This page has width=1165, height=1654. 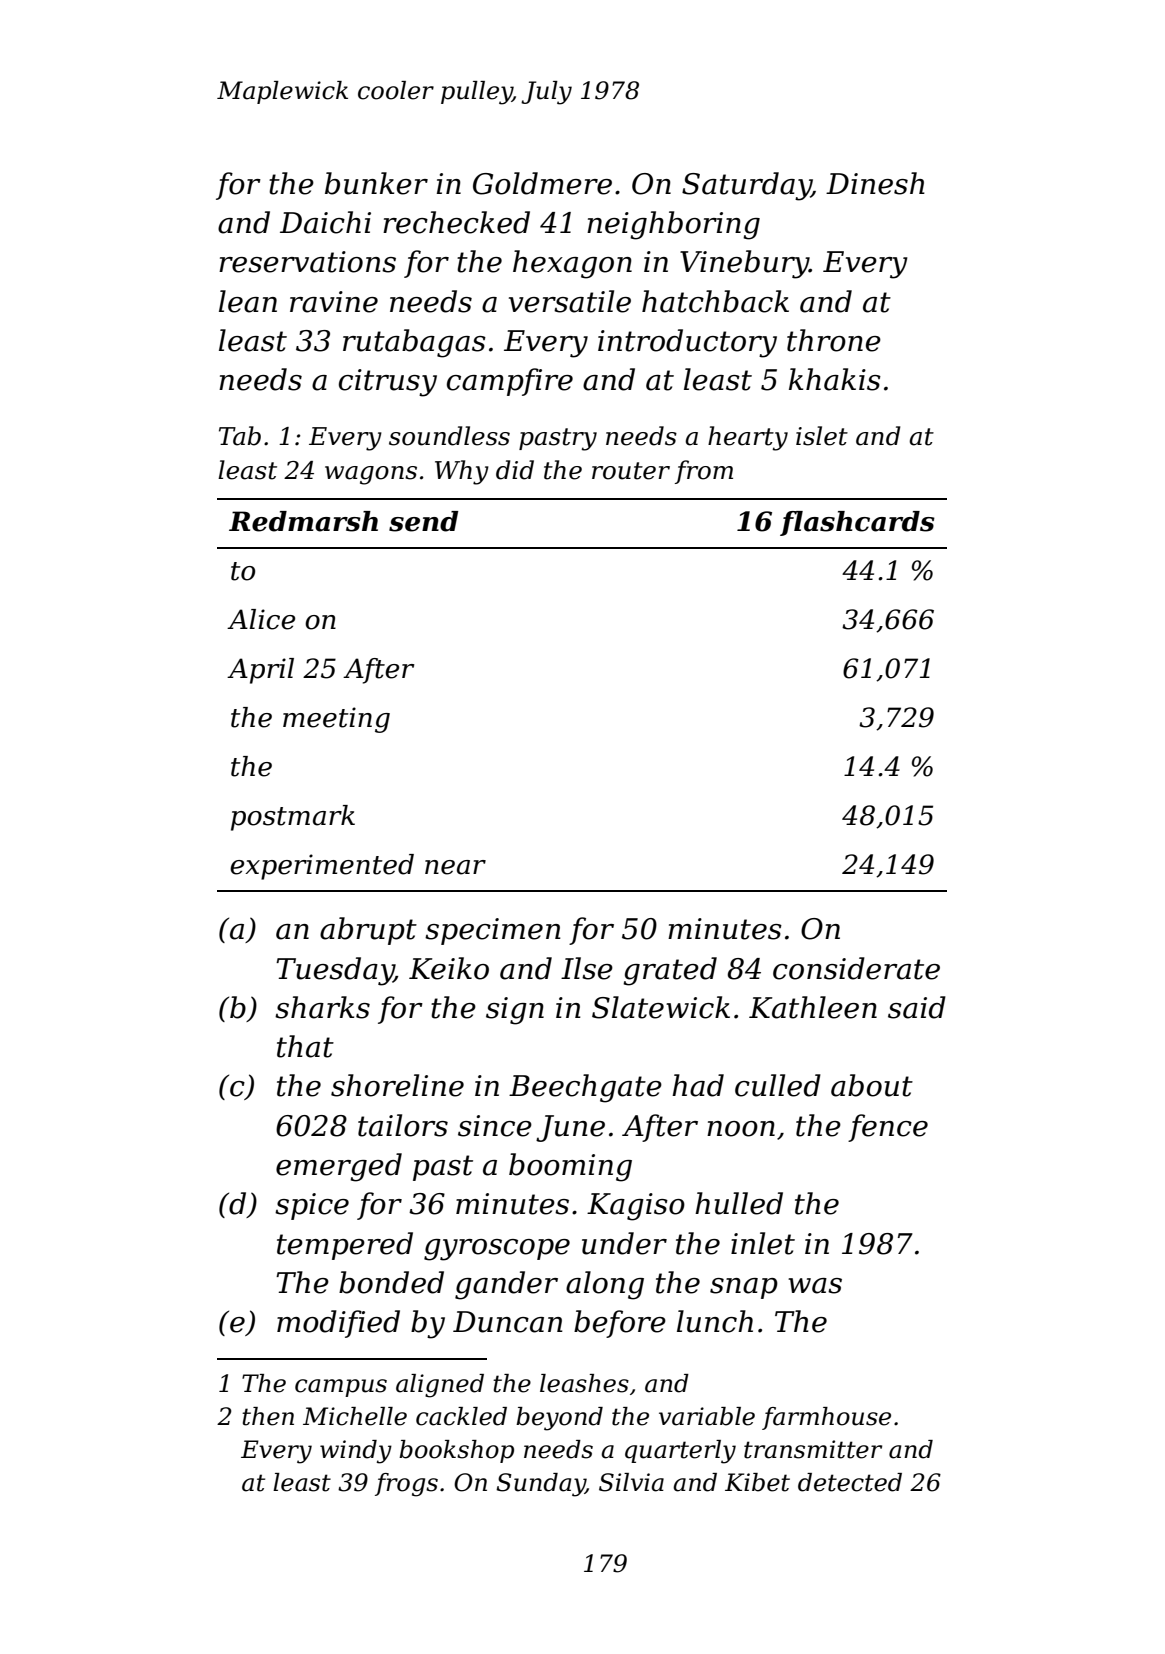 What do you see at coordinates (376, 183) in the page?
I see `bunker` at bounding box center [376, 183].
